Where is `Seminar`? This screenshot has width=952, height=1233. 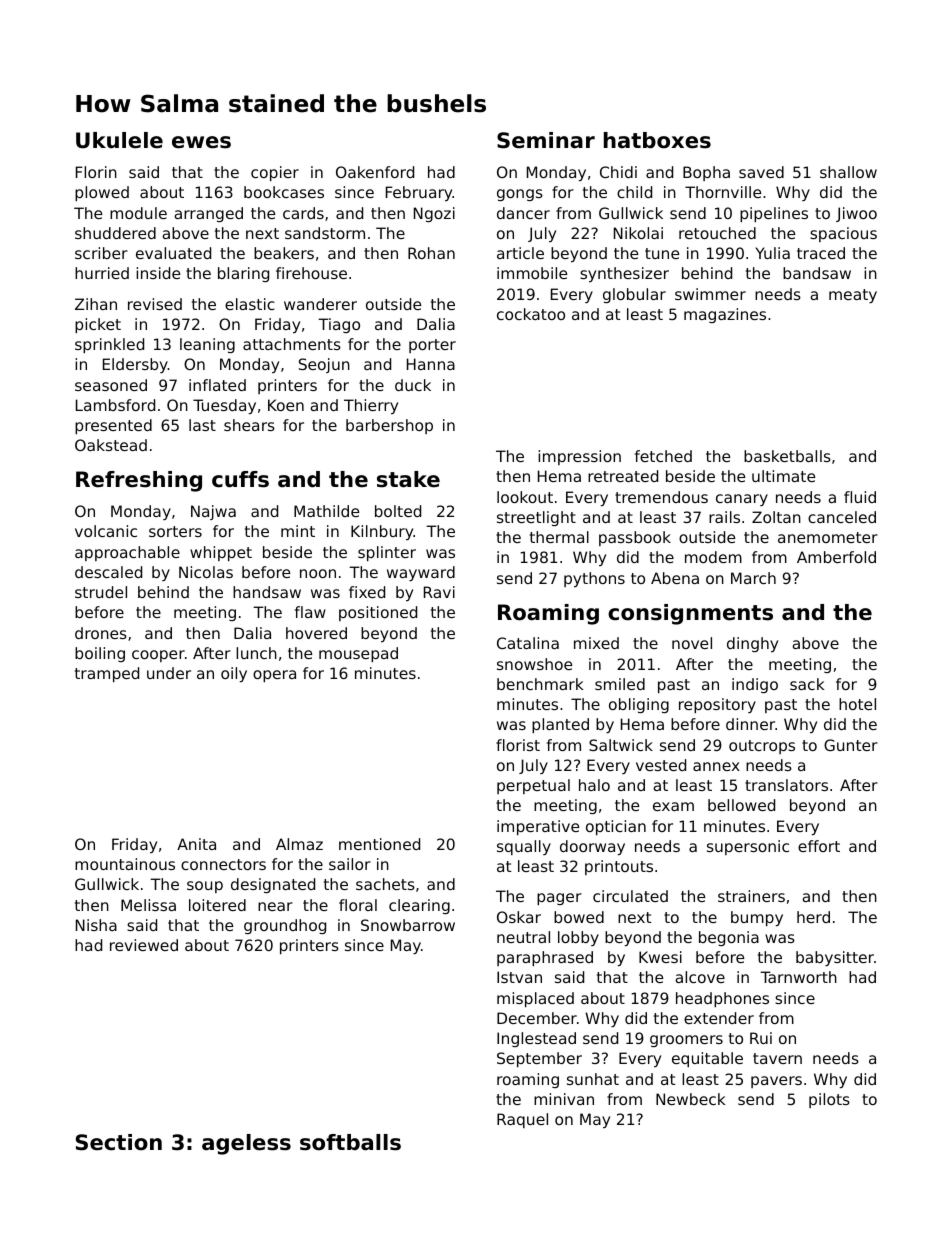
Seminar is located at coordinates (546, 140).
